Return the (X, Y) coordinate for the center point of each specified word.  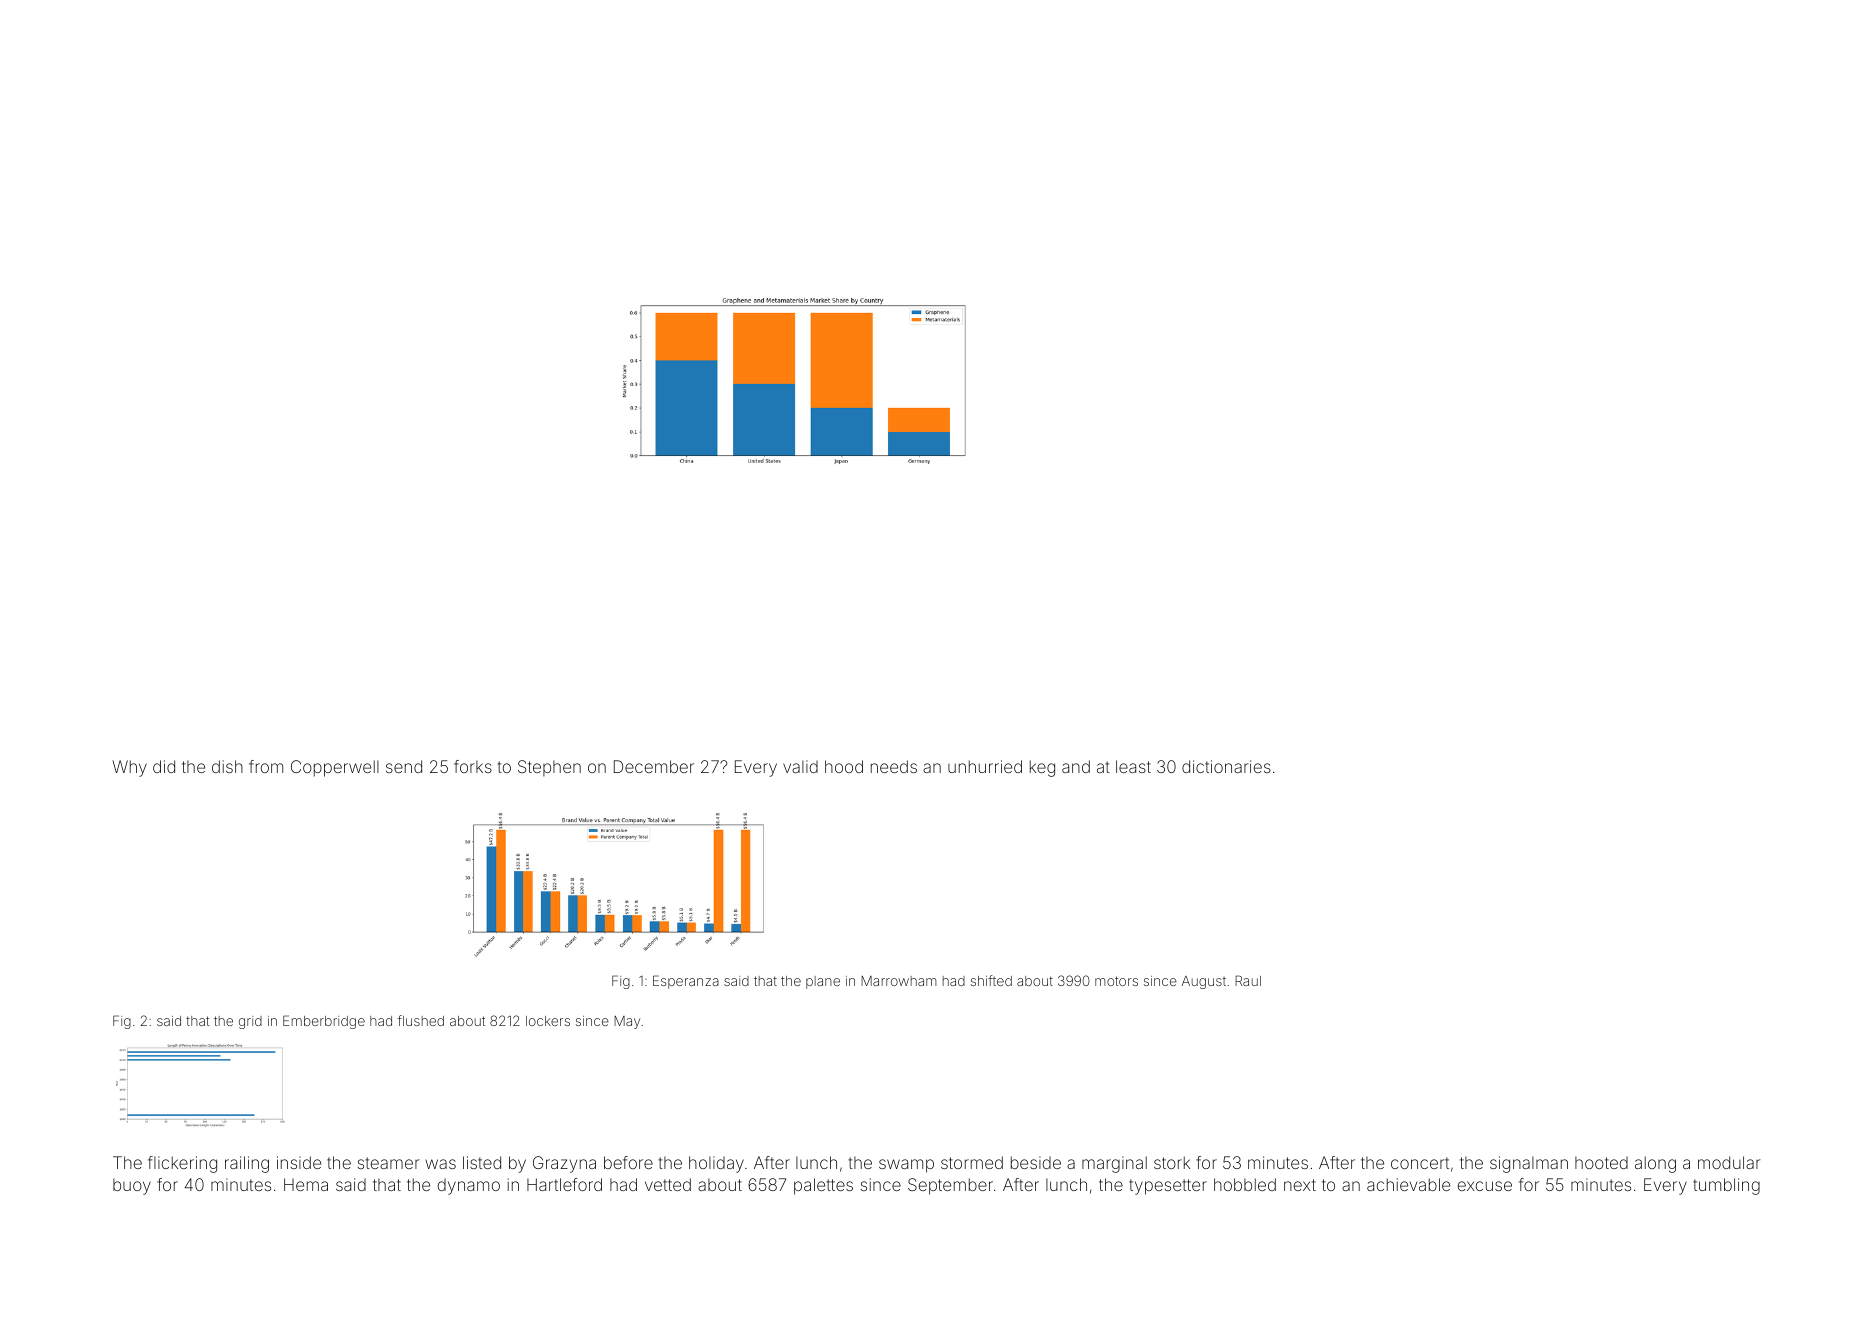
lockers (548, 1021)
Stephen (549, 768)
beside (1036, 1162)
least (1133, 766)
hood (844, 766)
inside (299, 1162)
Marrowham (899, 981)
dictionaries (1226, 766)
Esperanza (686, 982)
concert (1420, 1163)
